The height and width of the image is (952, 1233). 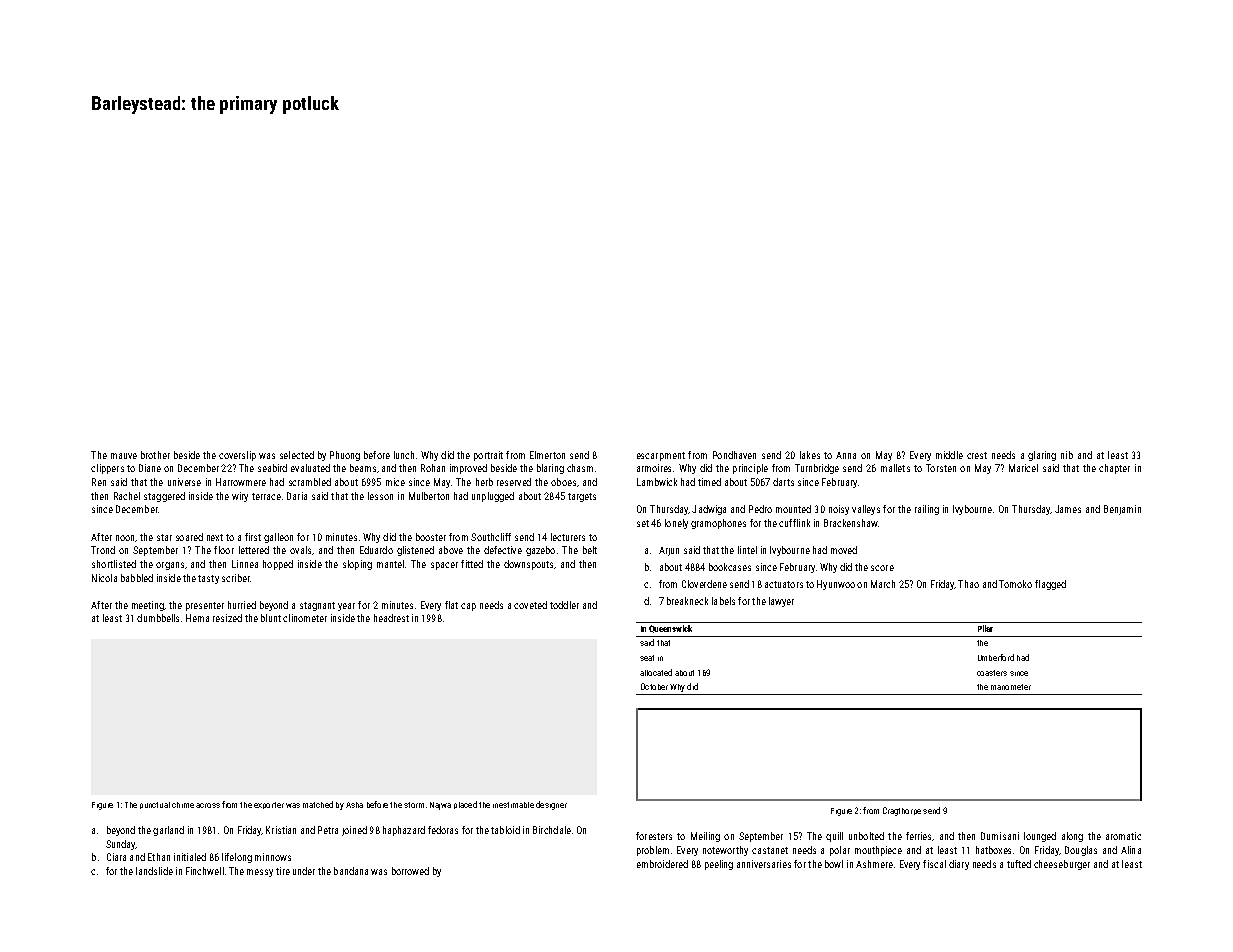 I want to click on chime, so click(x=183, y=805).
